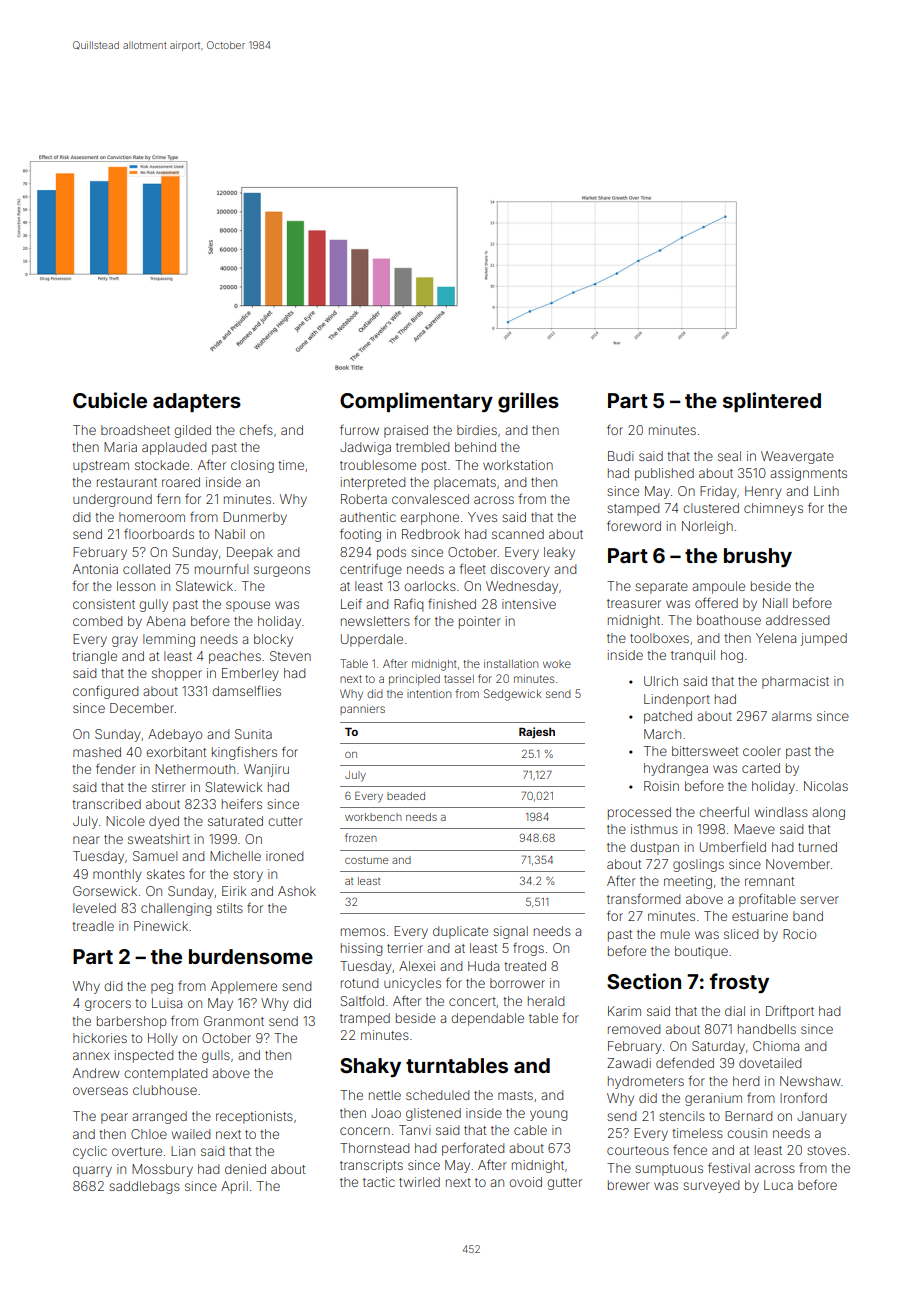  I want to click on duplicate, so click(460, 932).
